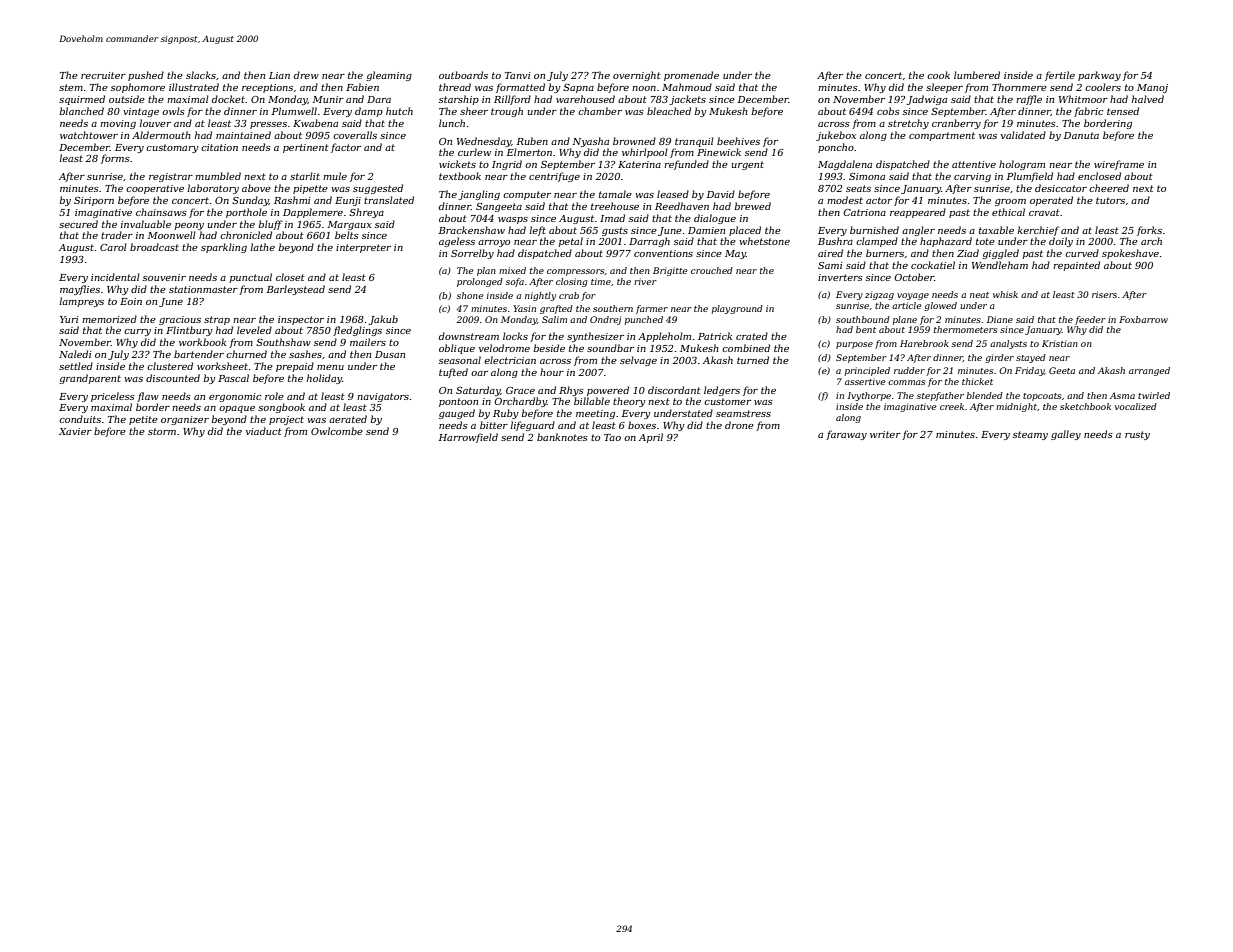 The width and height of the page is (1233, 952). Describe the element at coordinates (290, 277) in the page. I see `closet` at that location.
